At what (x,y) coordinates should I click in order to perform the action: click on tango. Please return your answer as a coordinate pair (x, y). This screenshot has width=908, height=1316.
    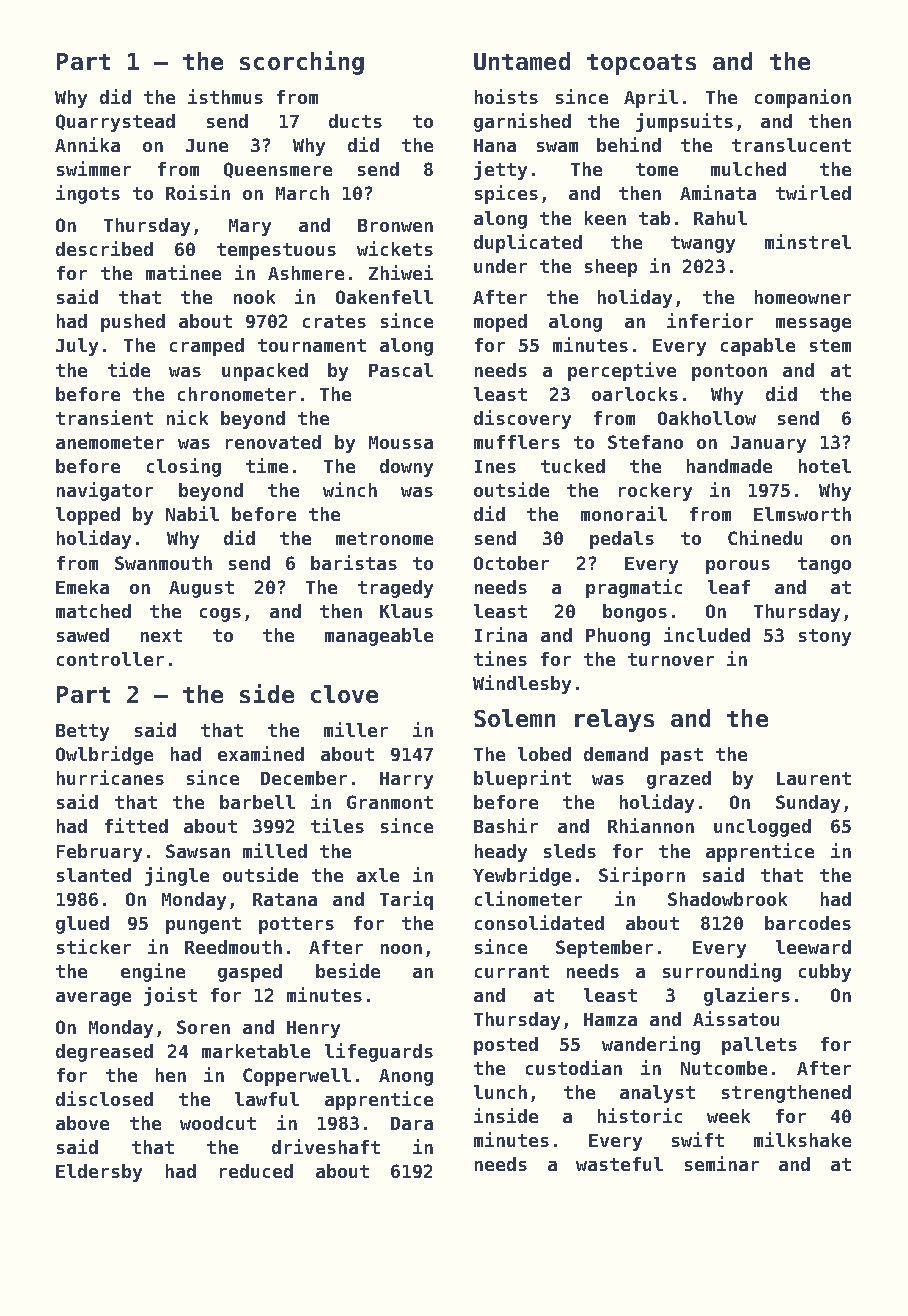
    Looking at the image, I should click on (824, 565).
